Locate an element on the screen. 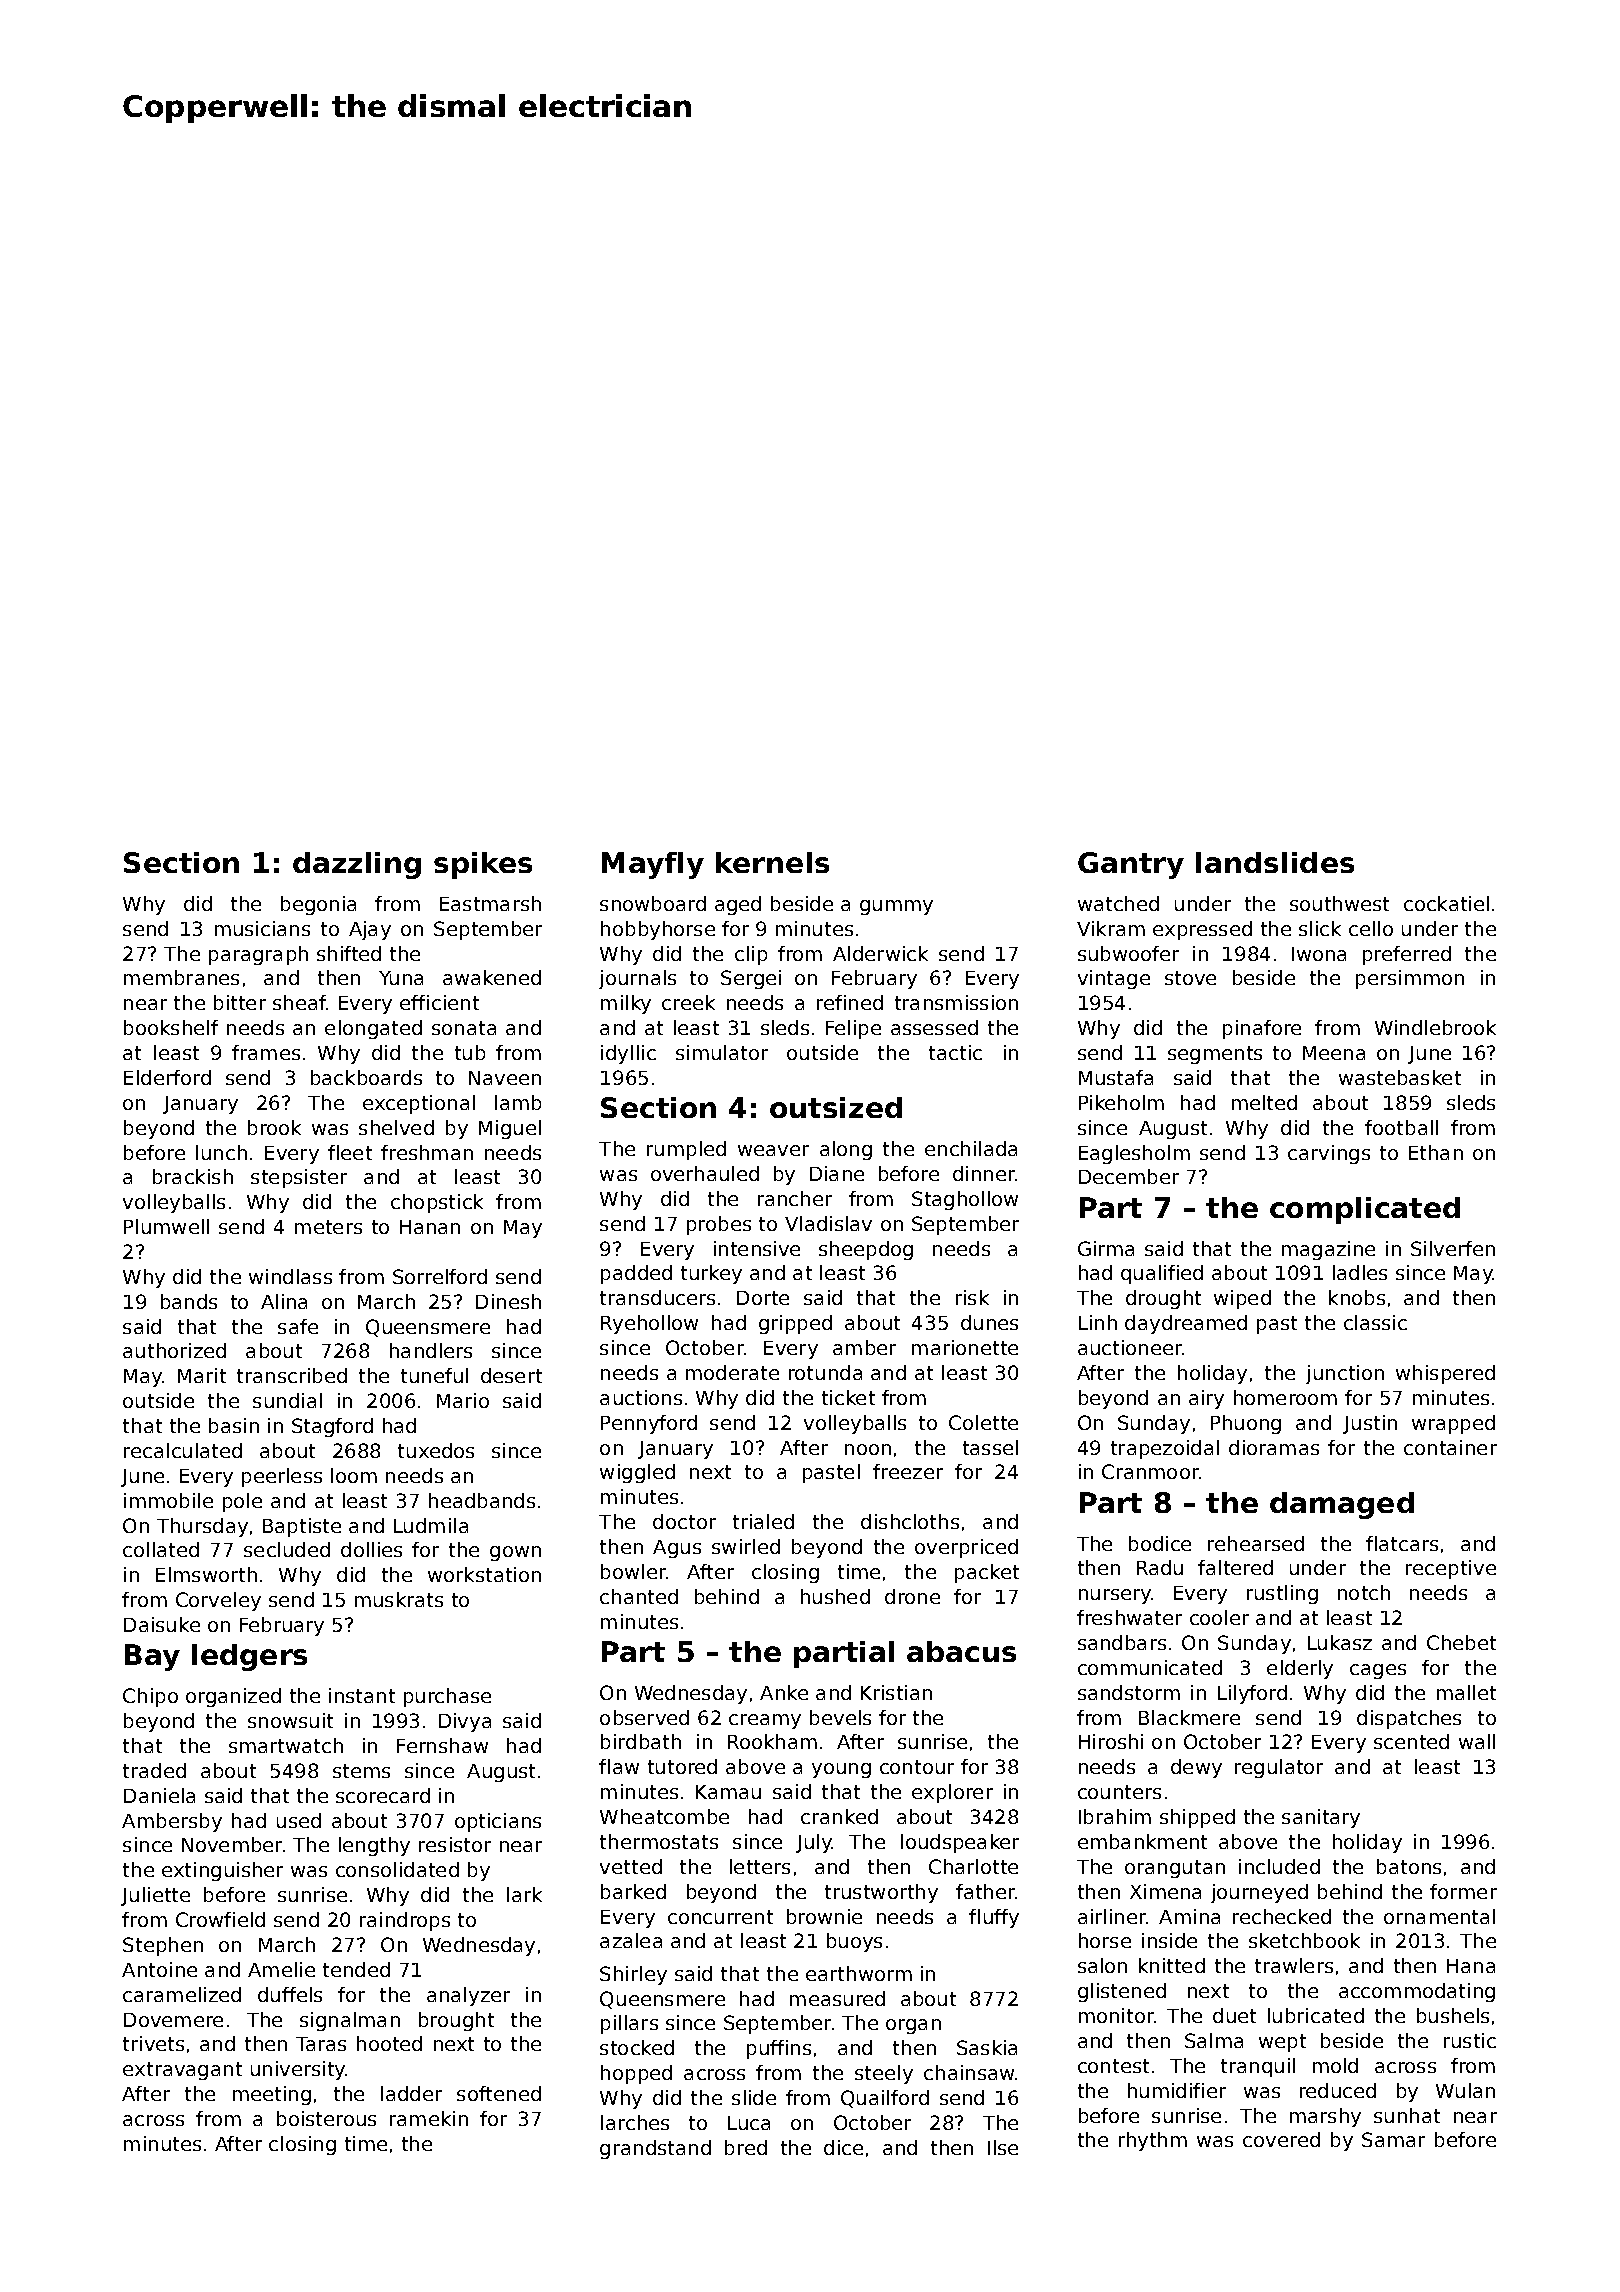  authorized is located at coordinates (174, 1350).
